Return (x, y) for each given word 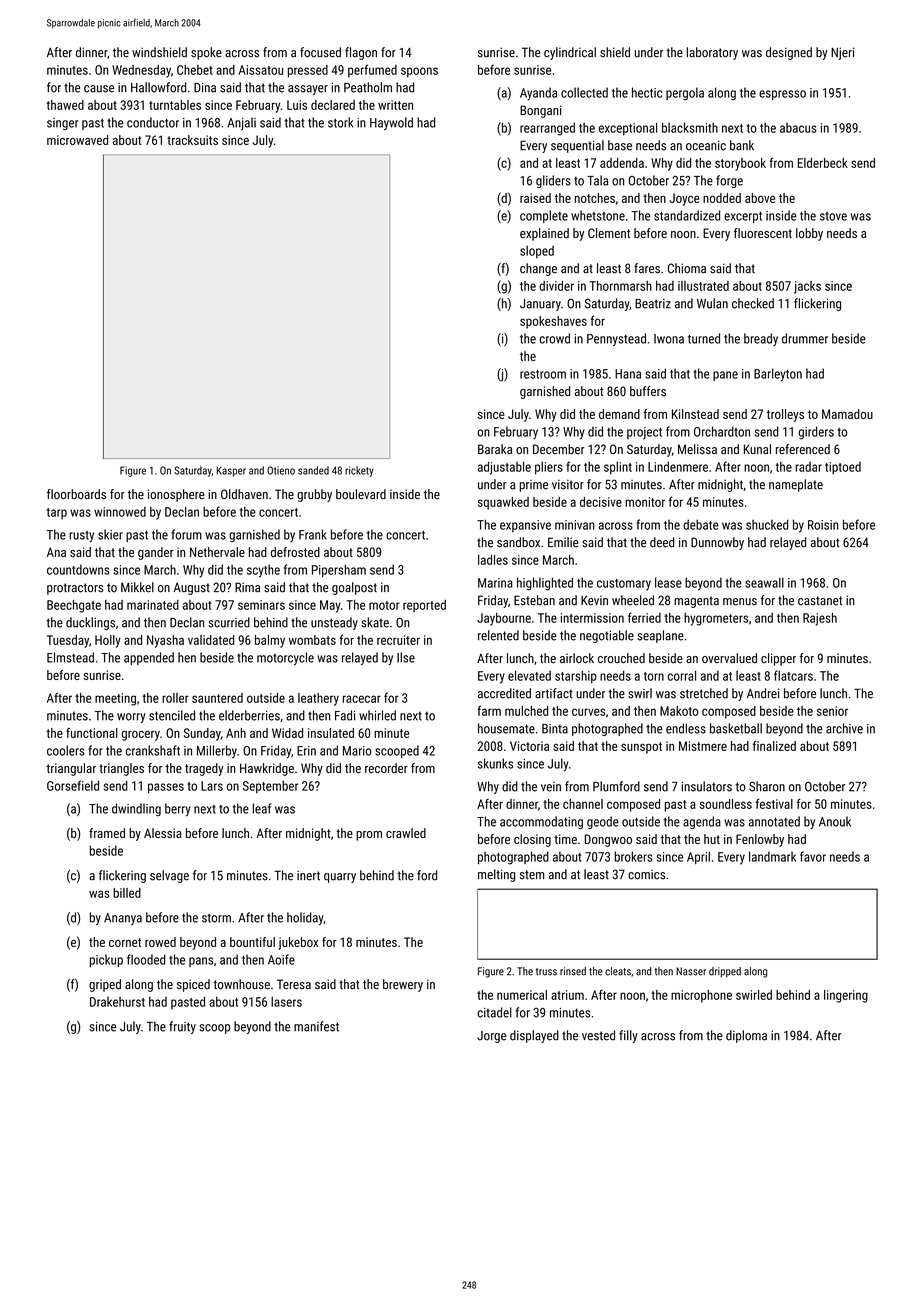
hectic (647, 92)
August (192, 589)
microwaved (77, 140)
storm (216, 918)
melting (496, 875)
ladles (493, 560)
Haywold (391, 123)
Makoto (679, 711)
